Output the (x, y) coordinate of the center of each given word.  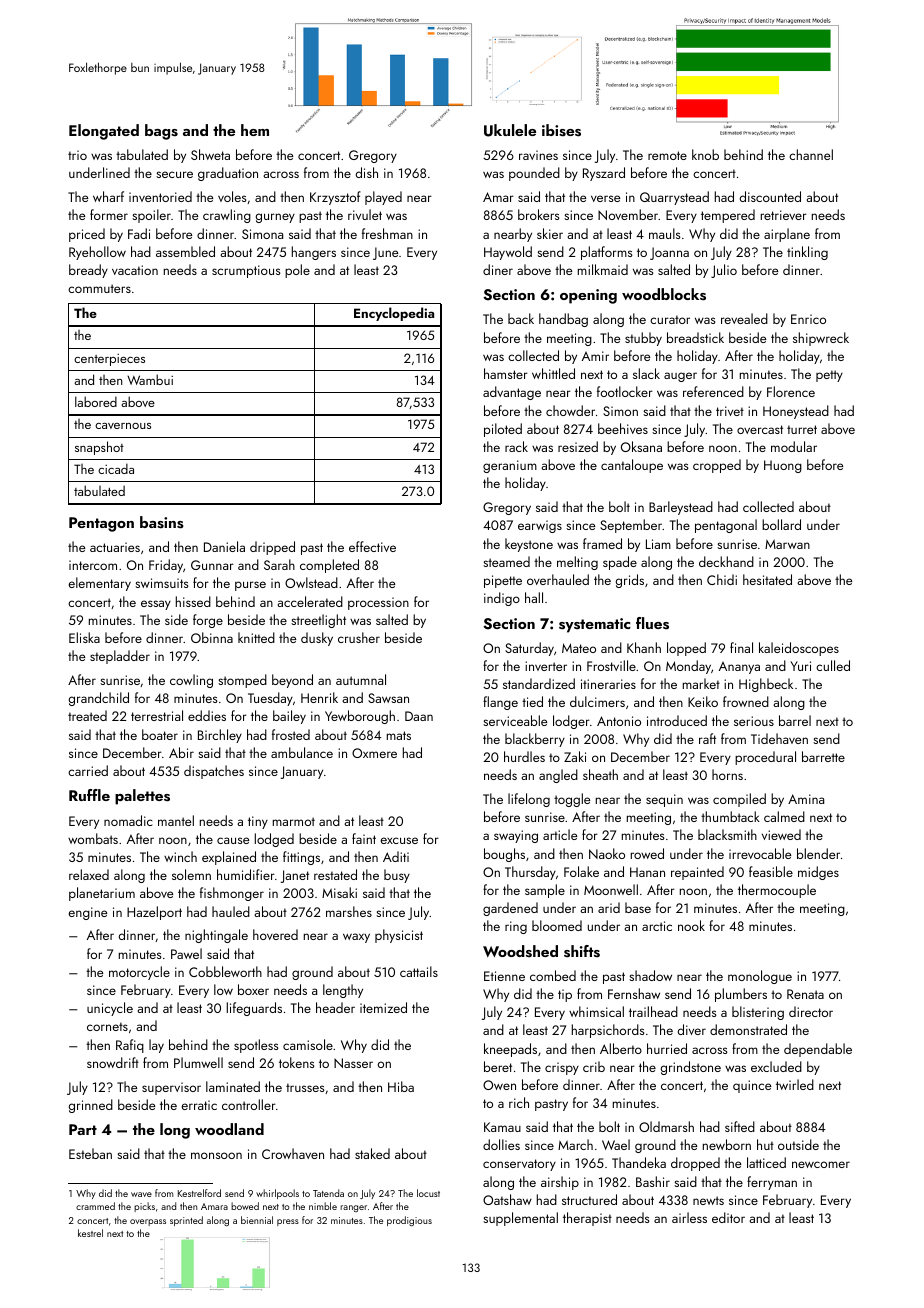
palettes (142, 797)
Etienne (504, 976)
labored (96, 401)
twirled (795, 1084)
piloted (503, 430)
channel (811, 154)
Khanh (644, 647)
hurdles (524, 756)
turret (802, 429)
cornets (107, 1026)
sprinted (186, 1221)
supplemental (520, 1219)
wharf (108, 196)
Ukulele (510, 130)
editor (728, 1217)
